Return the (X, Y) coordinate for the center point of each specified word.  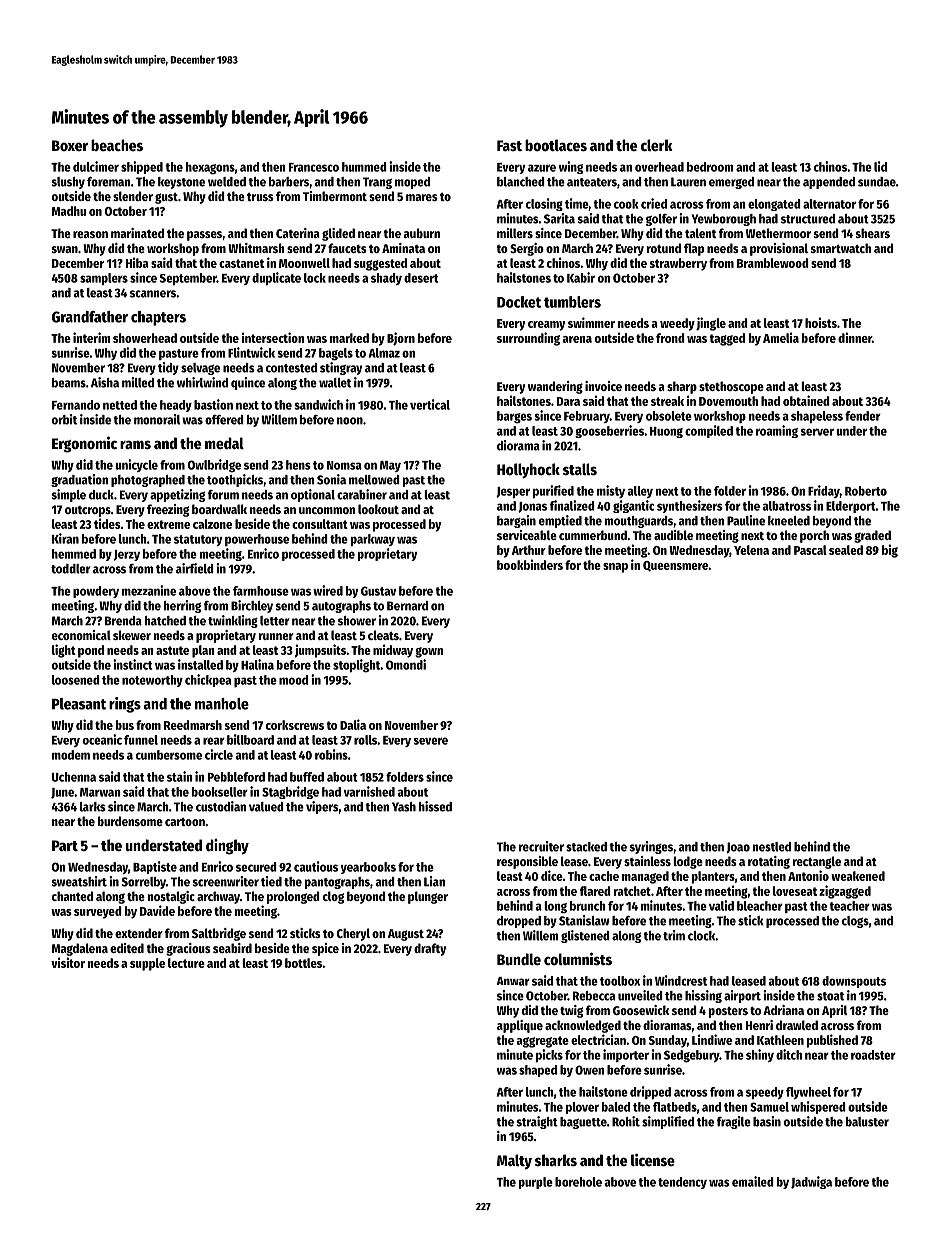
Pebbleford (236, 777)
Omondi (406, 664)
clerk (657, 145)
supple (147, 964)
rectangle (817, 862)
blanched (521, 182)
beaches (117, 145)
